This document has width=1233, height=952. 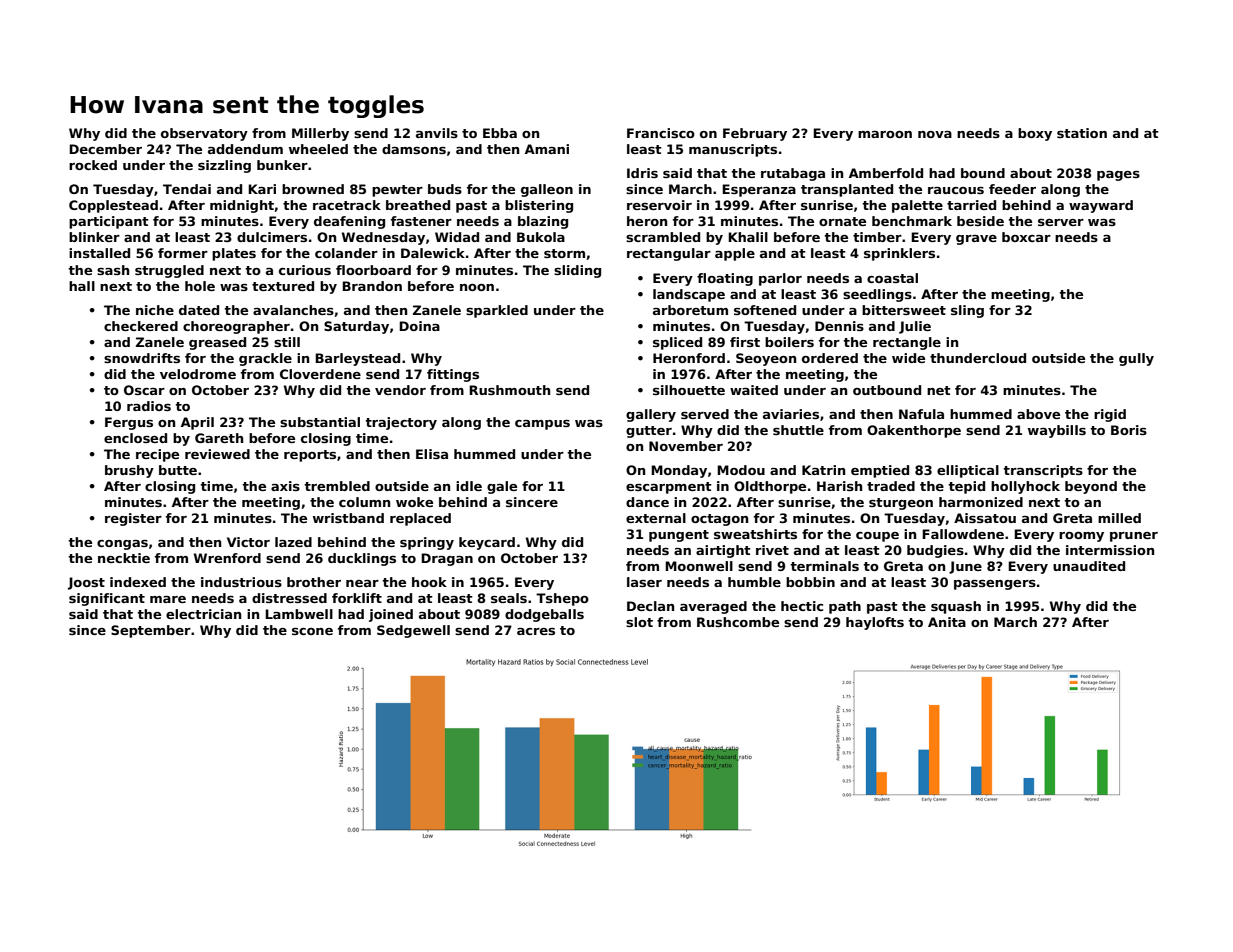 I want to click on Rushmouth, so click(x=509, y=390).
